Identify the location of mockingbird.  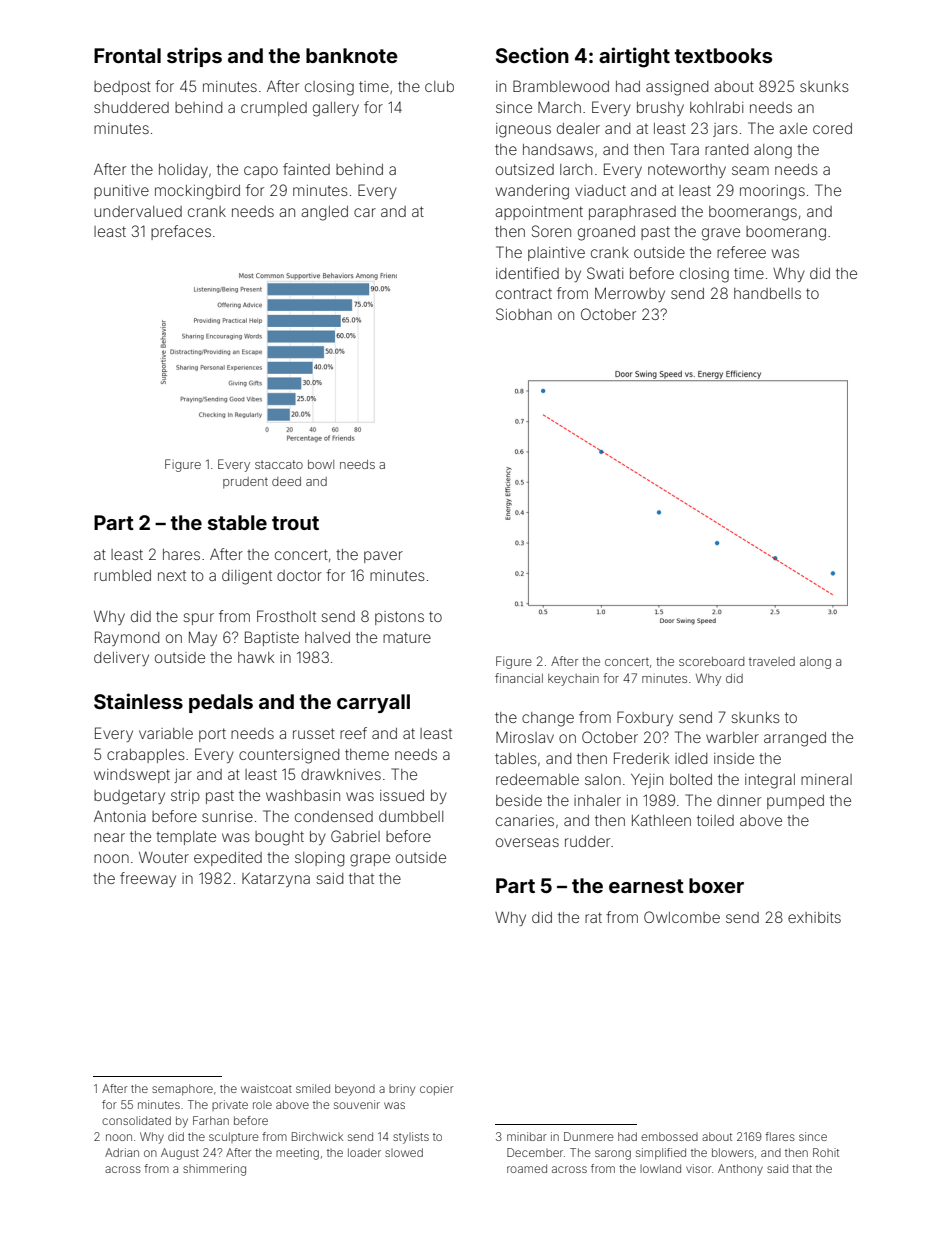
(197, 192).
